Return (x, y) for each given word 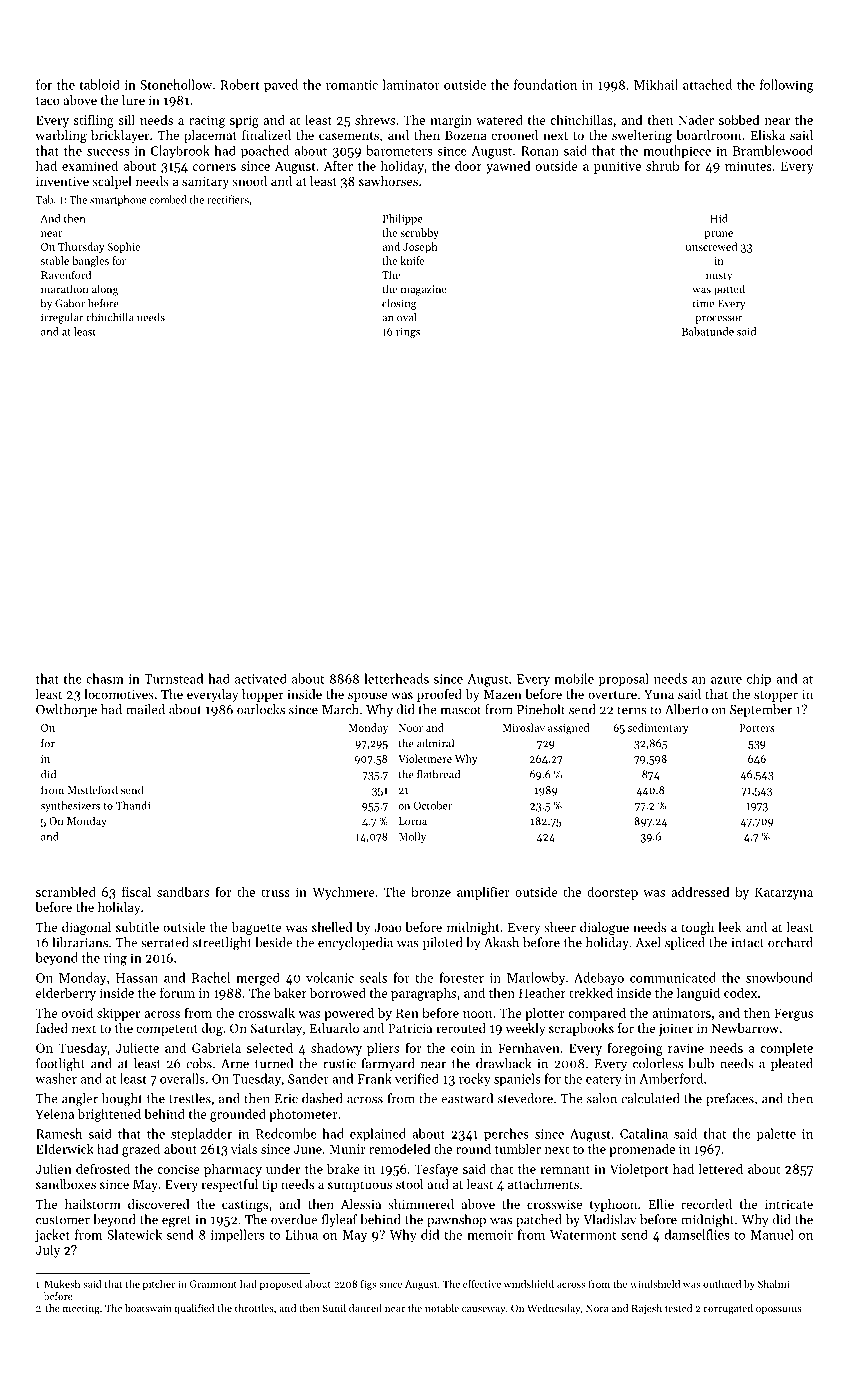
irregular (62, 318)
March (340, 709)
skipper (118, 1014)
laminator (411, 84)
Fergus (793, 1014)
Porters (757, 728)
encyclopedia (355, 943)
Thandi (133, 805)
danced (365, 1308)
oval (406, 317)
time (703, 303)
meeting (81, 1309)
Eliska (767, 135)
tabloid (99, 84)
